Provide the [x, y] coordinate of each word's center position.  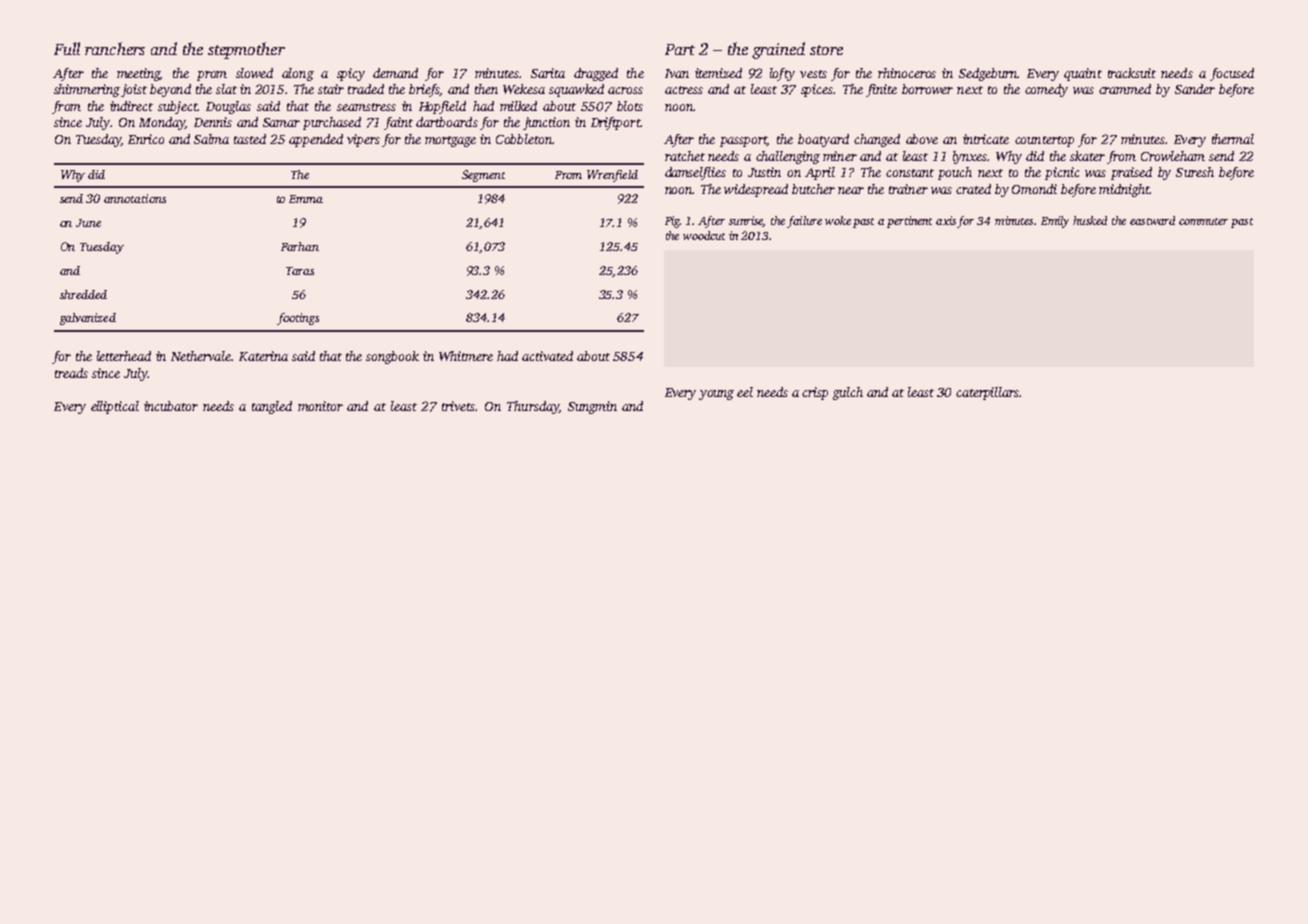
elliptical [115, 407]
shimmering [87, 90]
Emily [1055, 222]
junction [546, 123]
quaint [1083, 74]
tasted [250, 139]
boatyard [823, 140]
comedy [1046, 90]
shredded [83, 294]
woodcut [704, 235]
